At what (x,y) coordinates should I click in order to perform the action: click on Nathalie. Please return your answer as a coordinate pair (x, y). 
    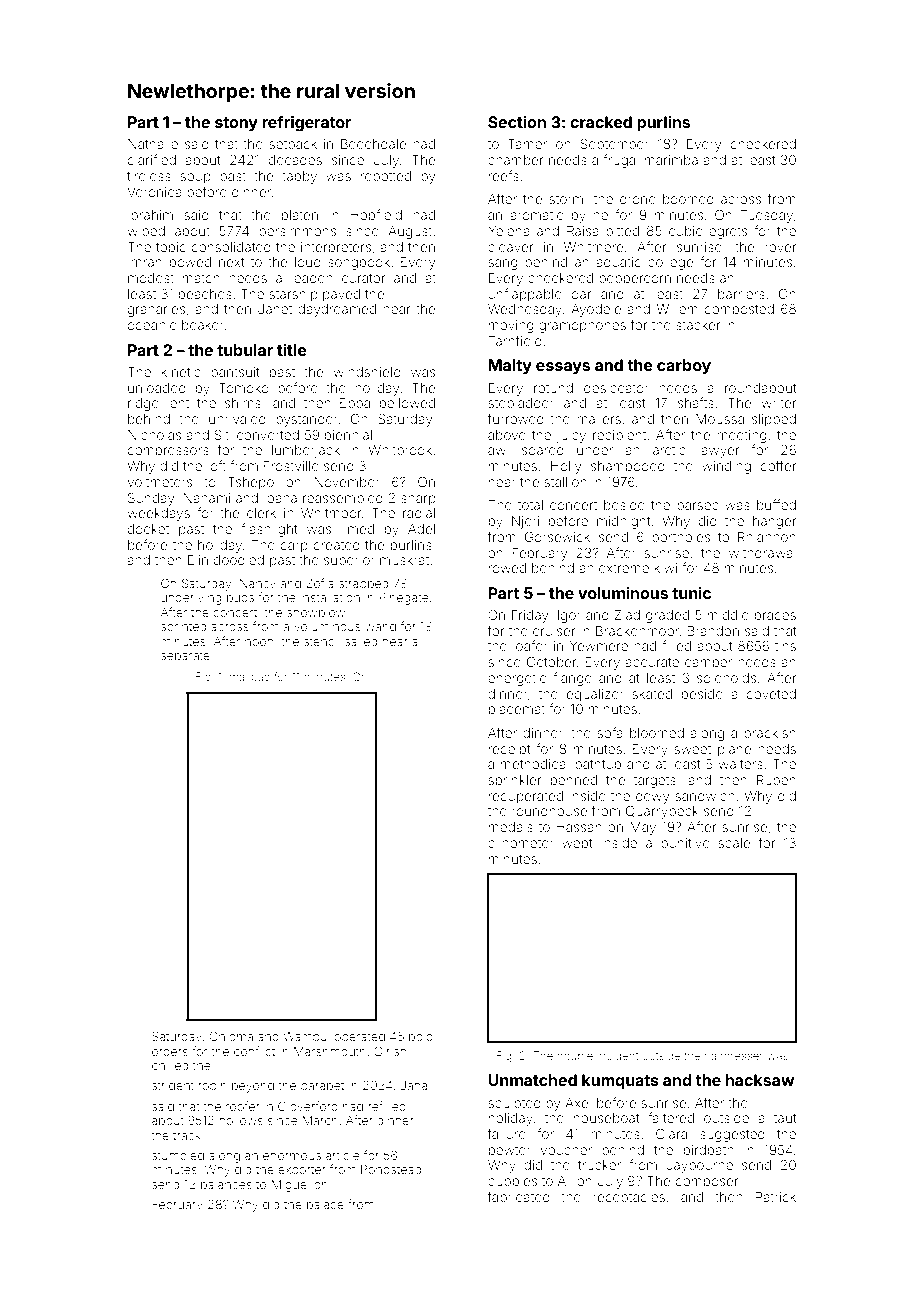
    Looking at the image, I should click on (153, 144).
